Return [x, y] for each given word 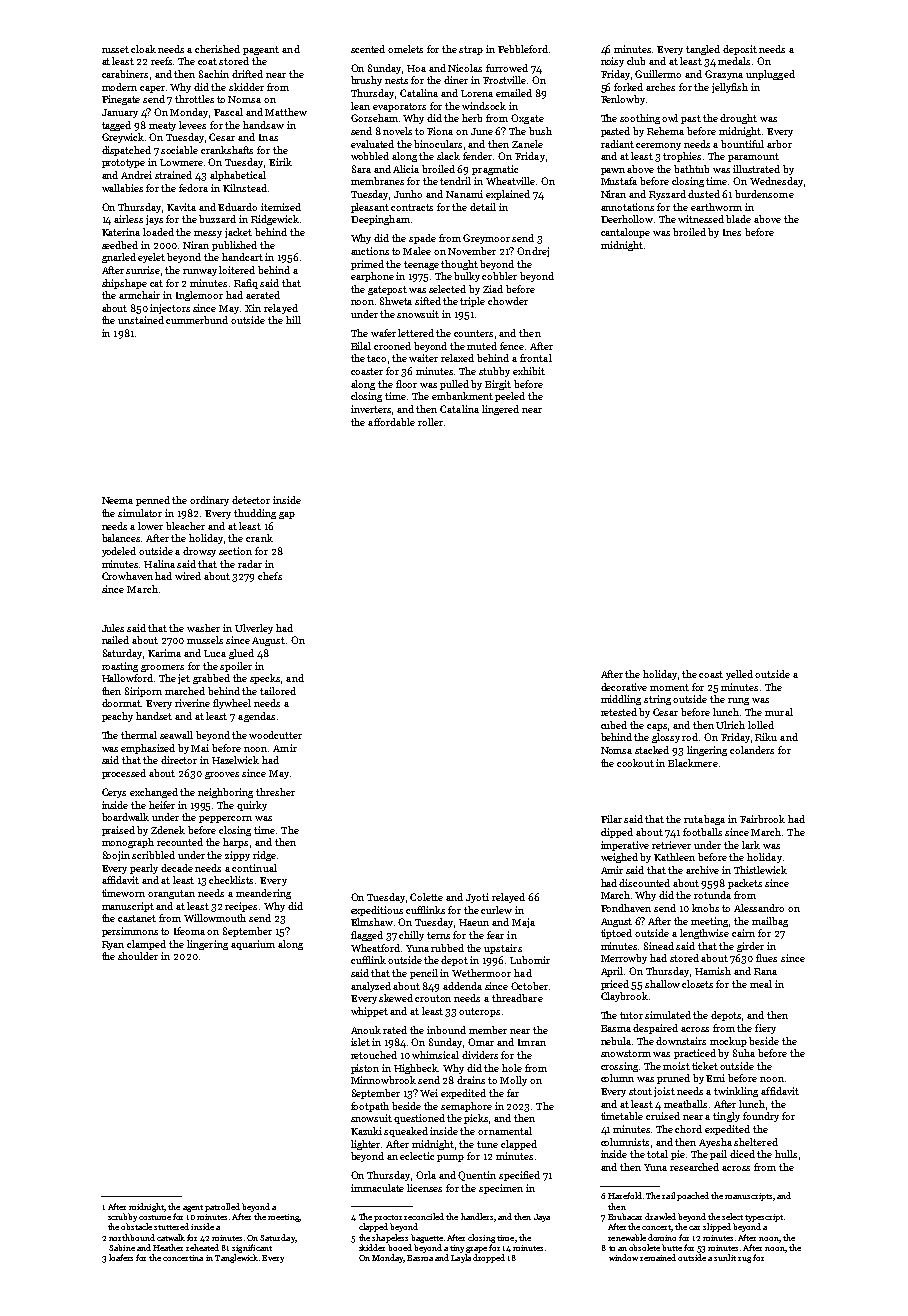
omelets [405, 49]
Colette [426, 897]
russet [115, 49]
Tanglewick [236, 1258]
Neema [117, 500]
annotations [627, 207]
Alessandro [759, 908]
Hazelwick [235, 760]
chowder [508, 301]
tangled [703, 50]
